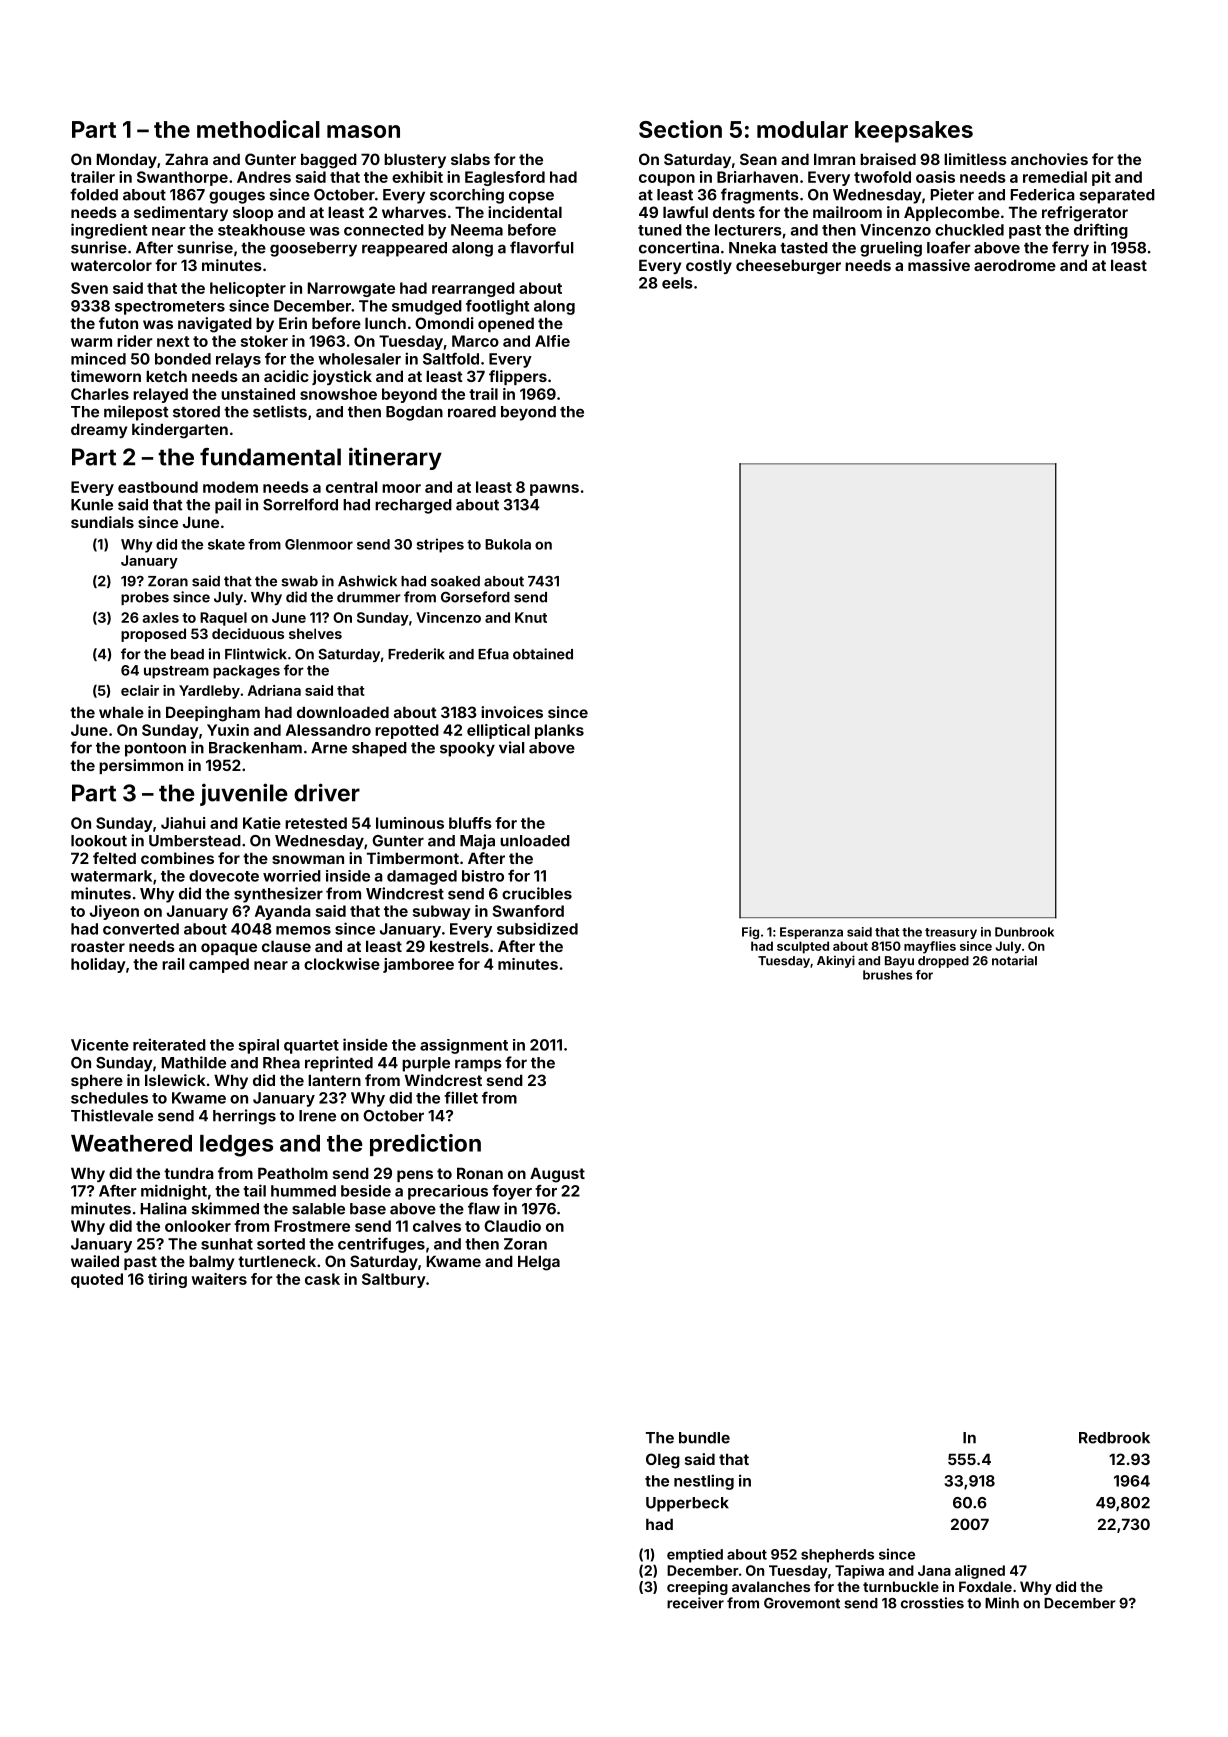 The height and width of the document is (1737, 1228). Describe the element at coordinates (695, 1603) in the document. I see `receiver` at that location.
